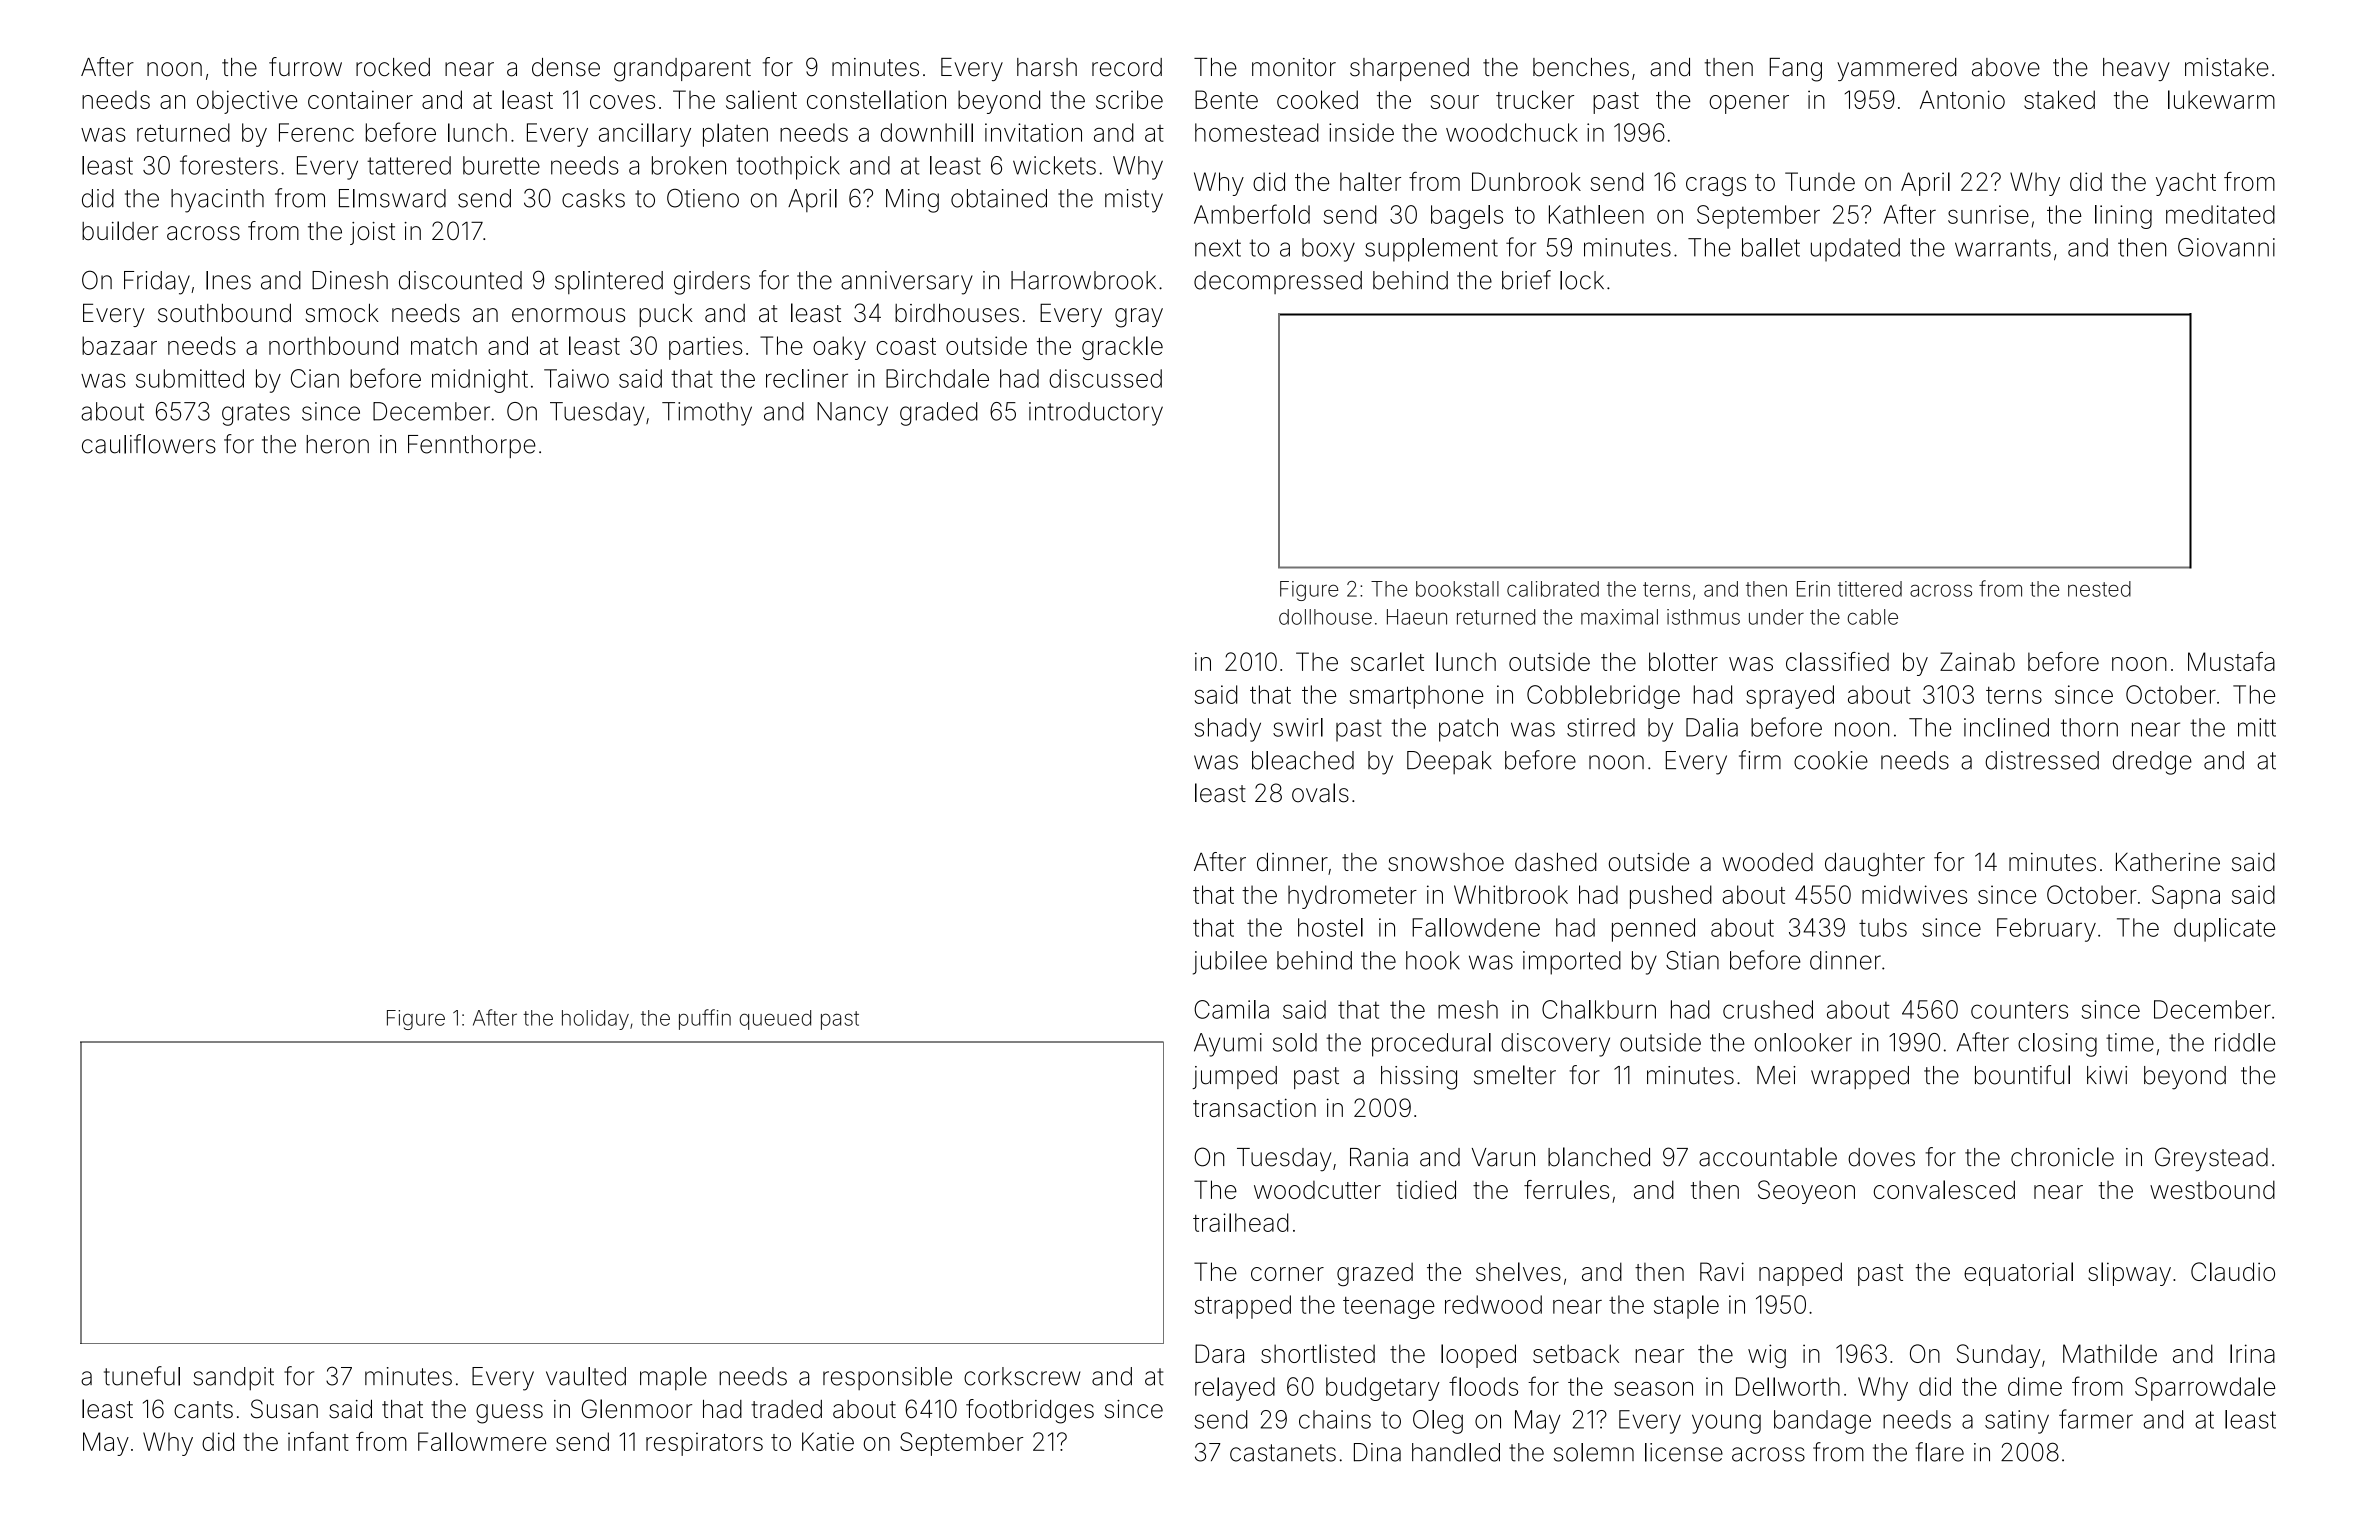 Image resolution: width=2357 pixels, height=1525 pixels. What do you see at coordinates (318, 1441) in the screenshot?
I see `infant` at bounding box center [318, 1441].
